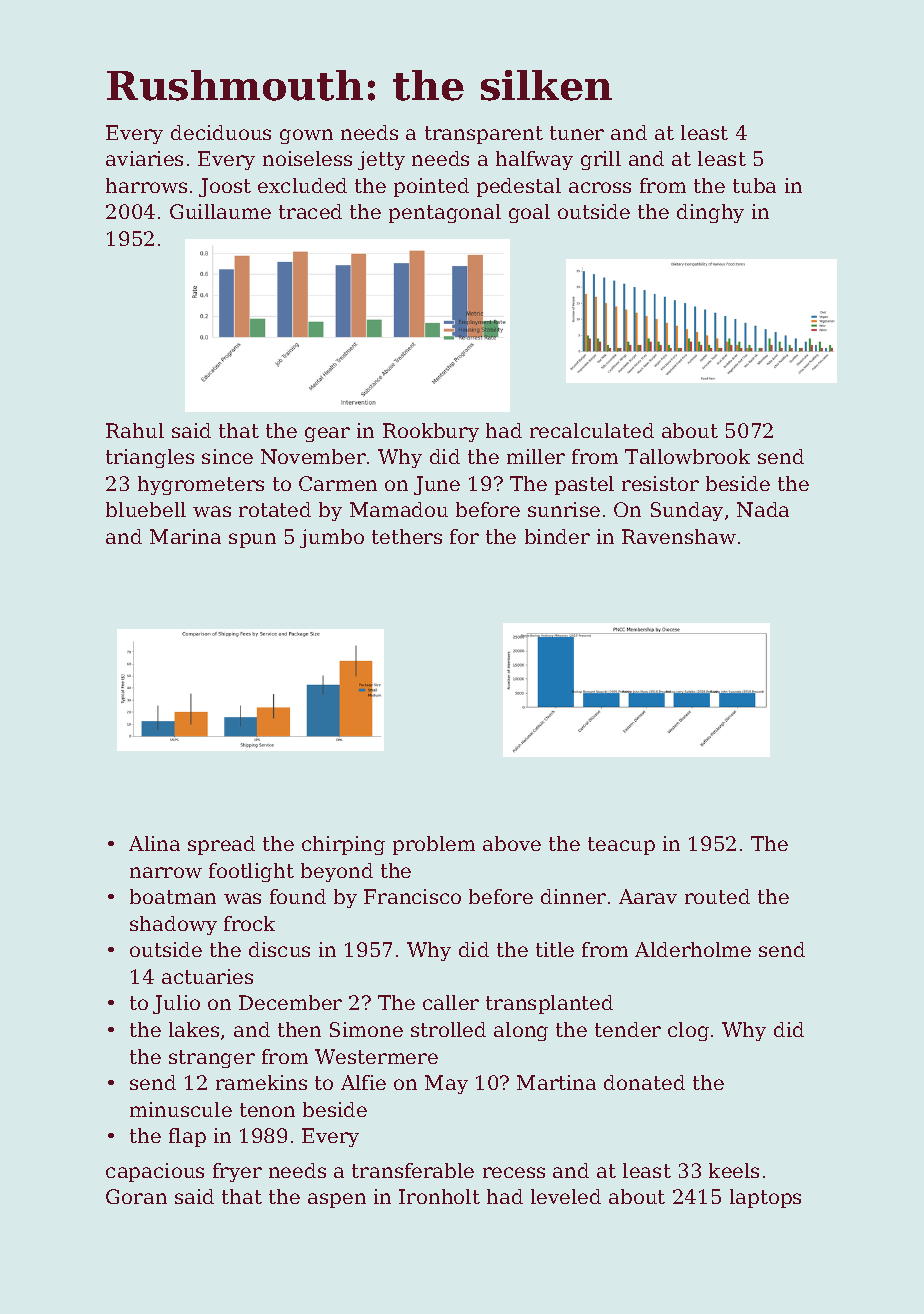 The width and height of the page is (924, 1314). What do you see at coordinates (679, 536) in the page?
I see `Ravenshaw` at bounding box center [679, 536].
